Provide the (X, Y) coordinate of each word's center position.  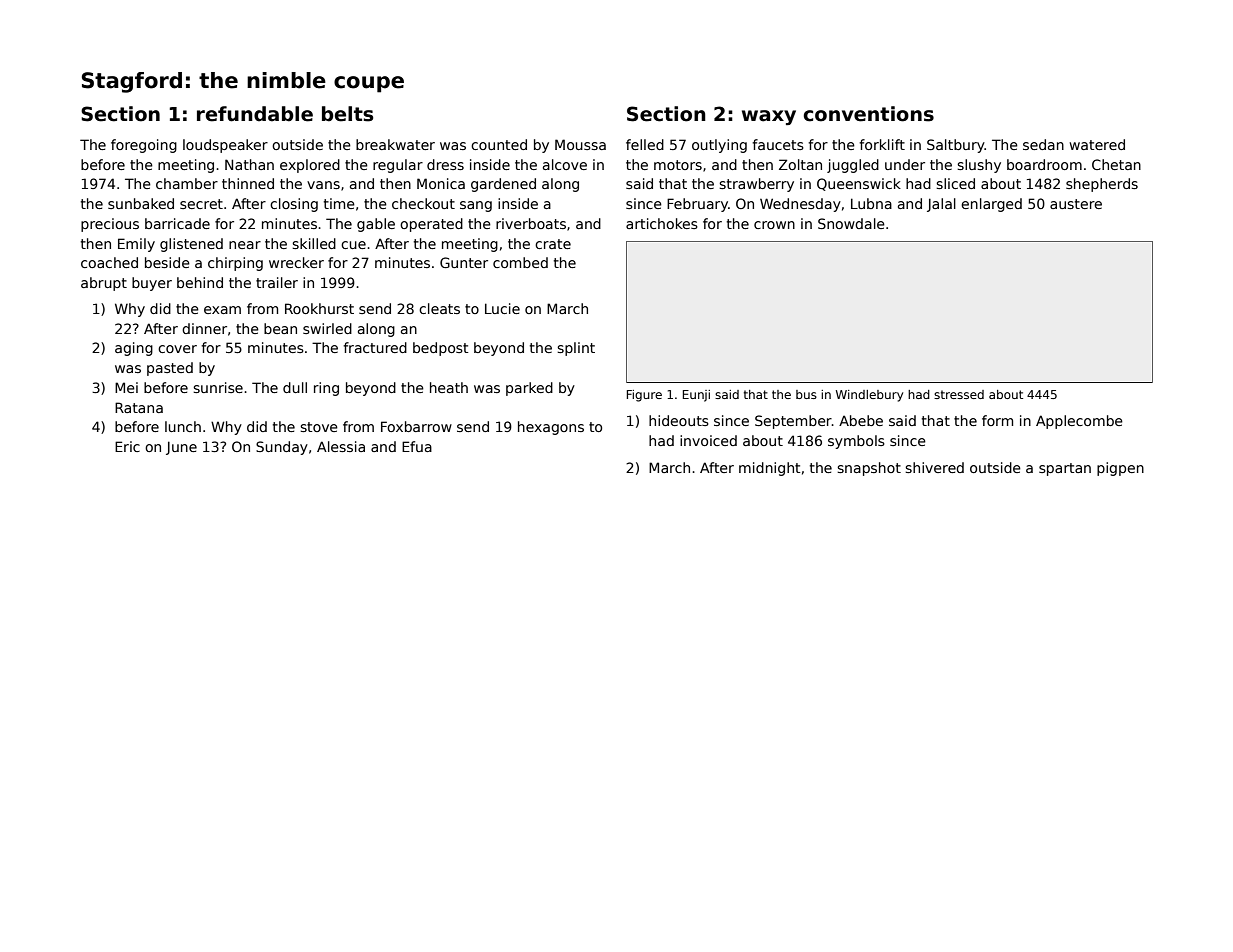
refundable (255, 114)
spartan (1065, 469)
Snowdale (851, 223)
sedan (1043, 144)
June (181, 448)
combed (520, 262)
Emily (136, 245)
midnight (769, 469)
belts (347, 114)
